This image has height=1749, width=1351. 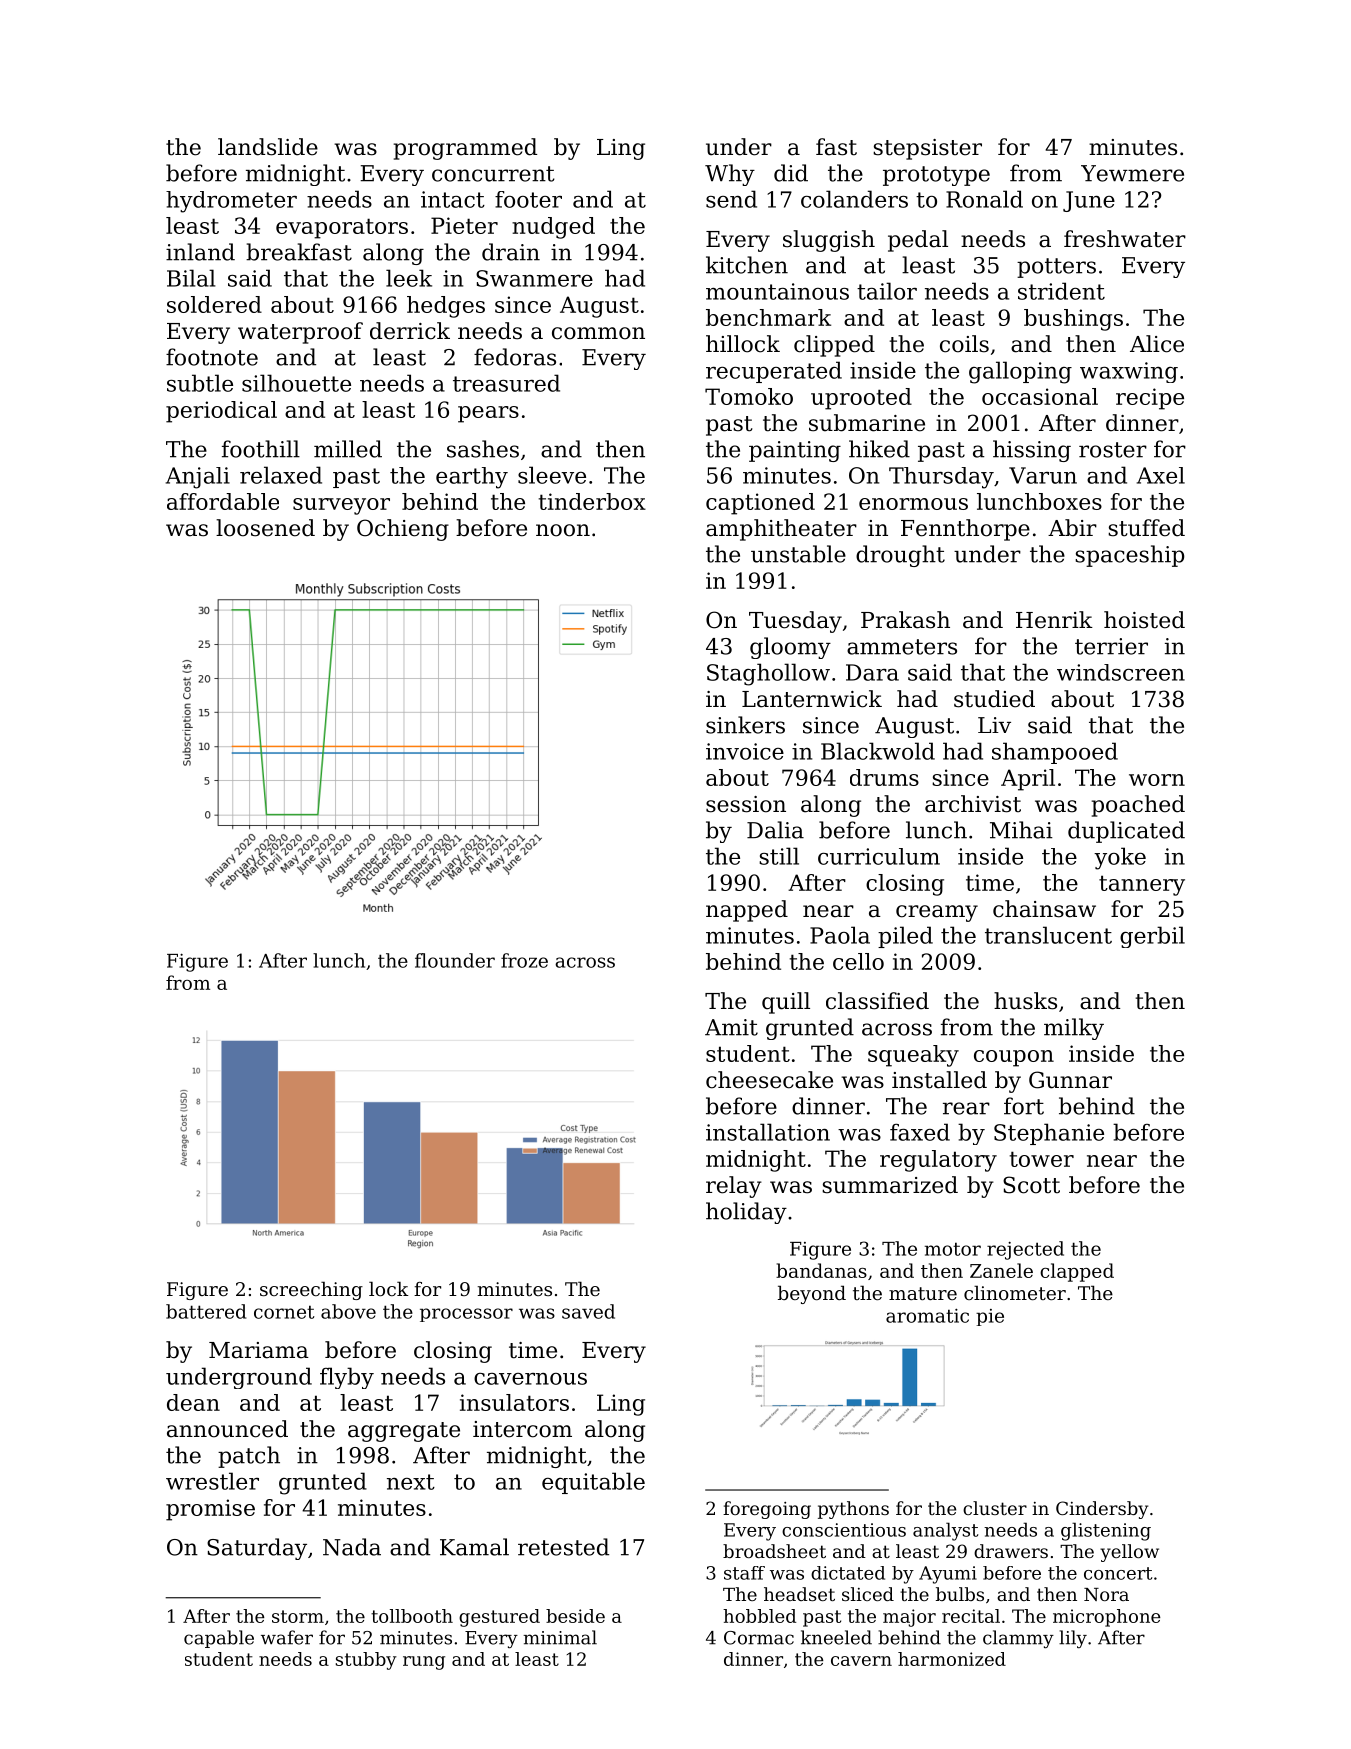 I want to click on battered, so click(x=206, y=1311).
